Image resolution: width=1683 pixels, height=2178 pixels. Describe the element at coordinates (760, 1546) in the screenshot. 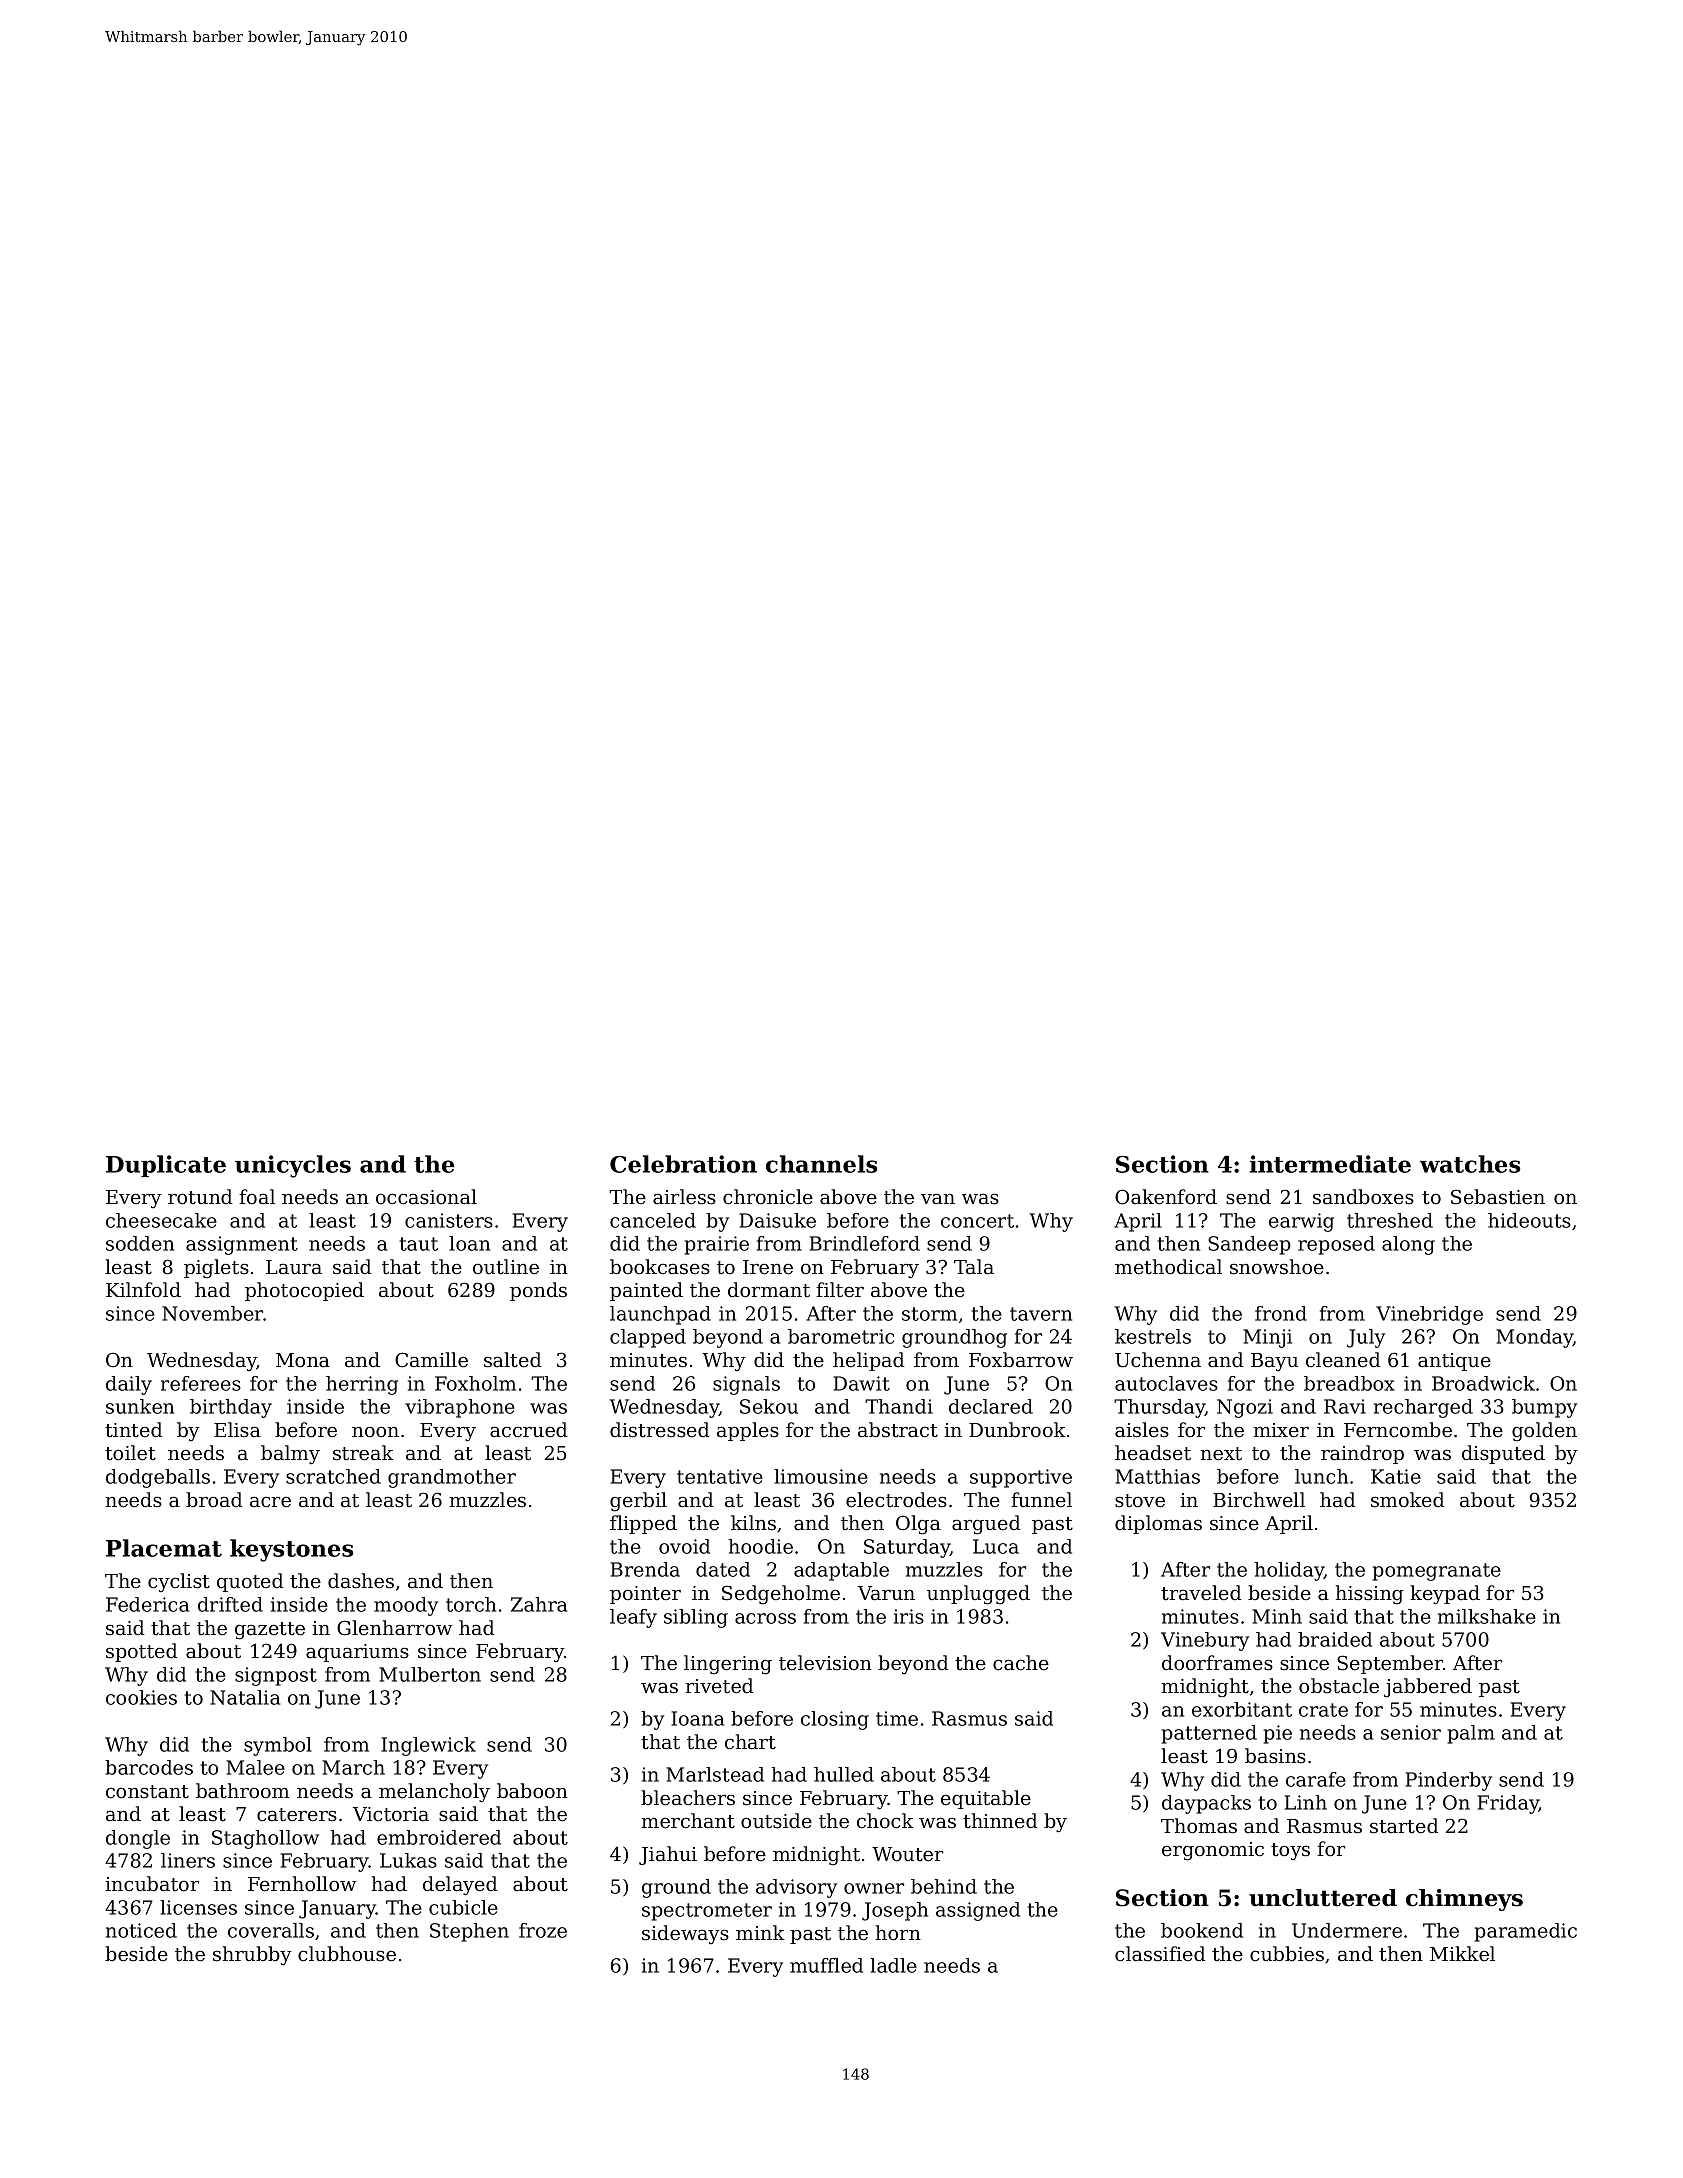

I see `hoodie` at that location.
